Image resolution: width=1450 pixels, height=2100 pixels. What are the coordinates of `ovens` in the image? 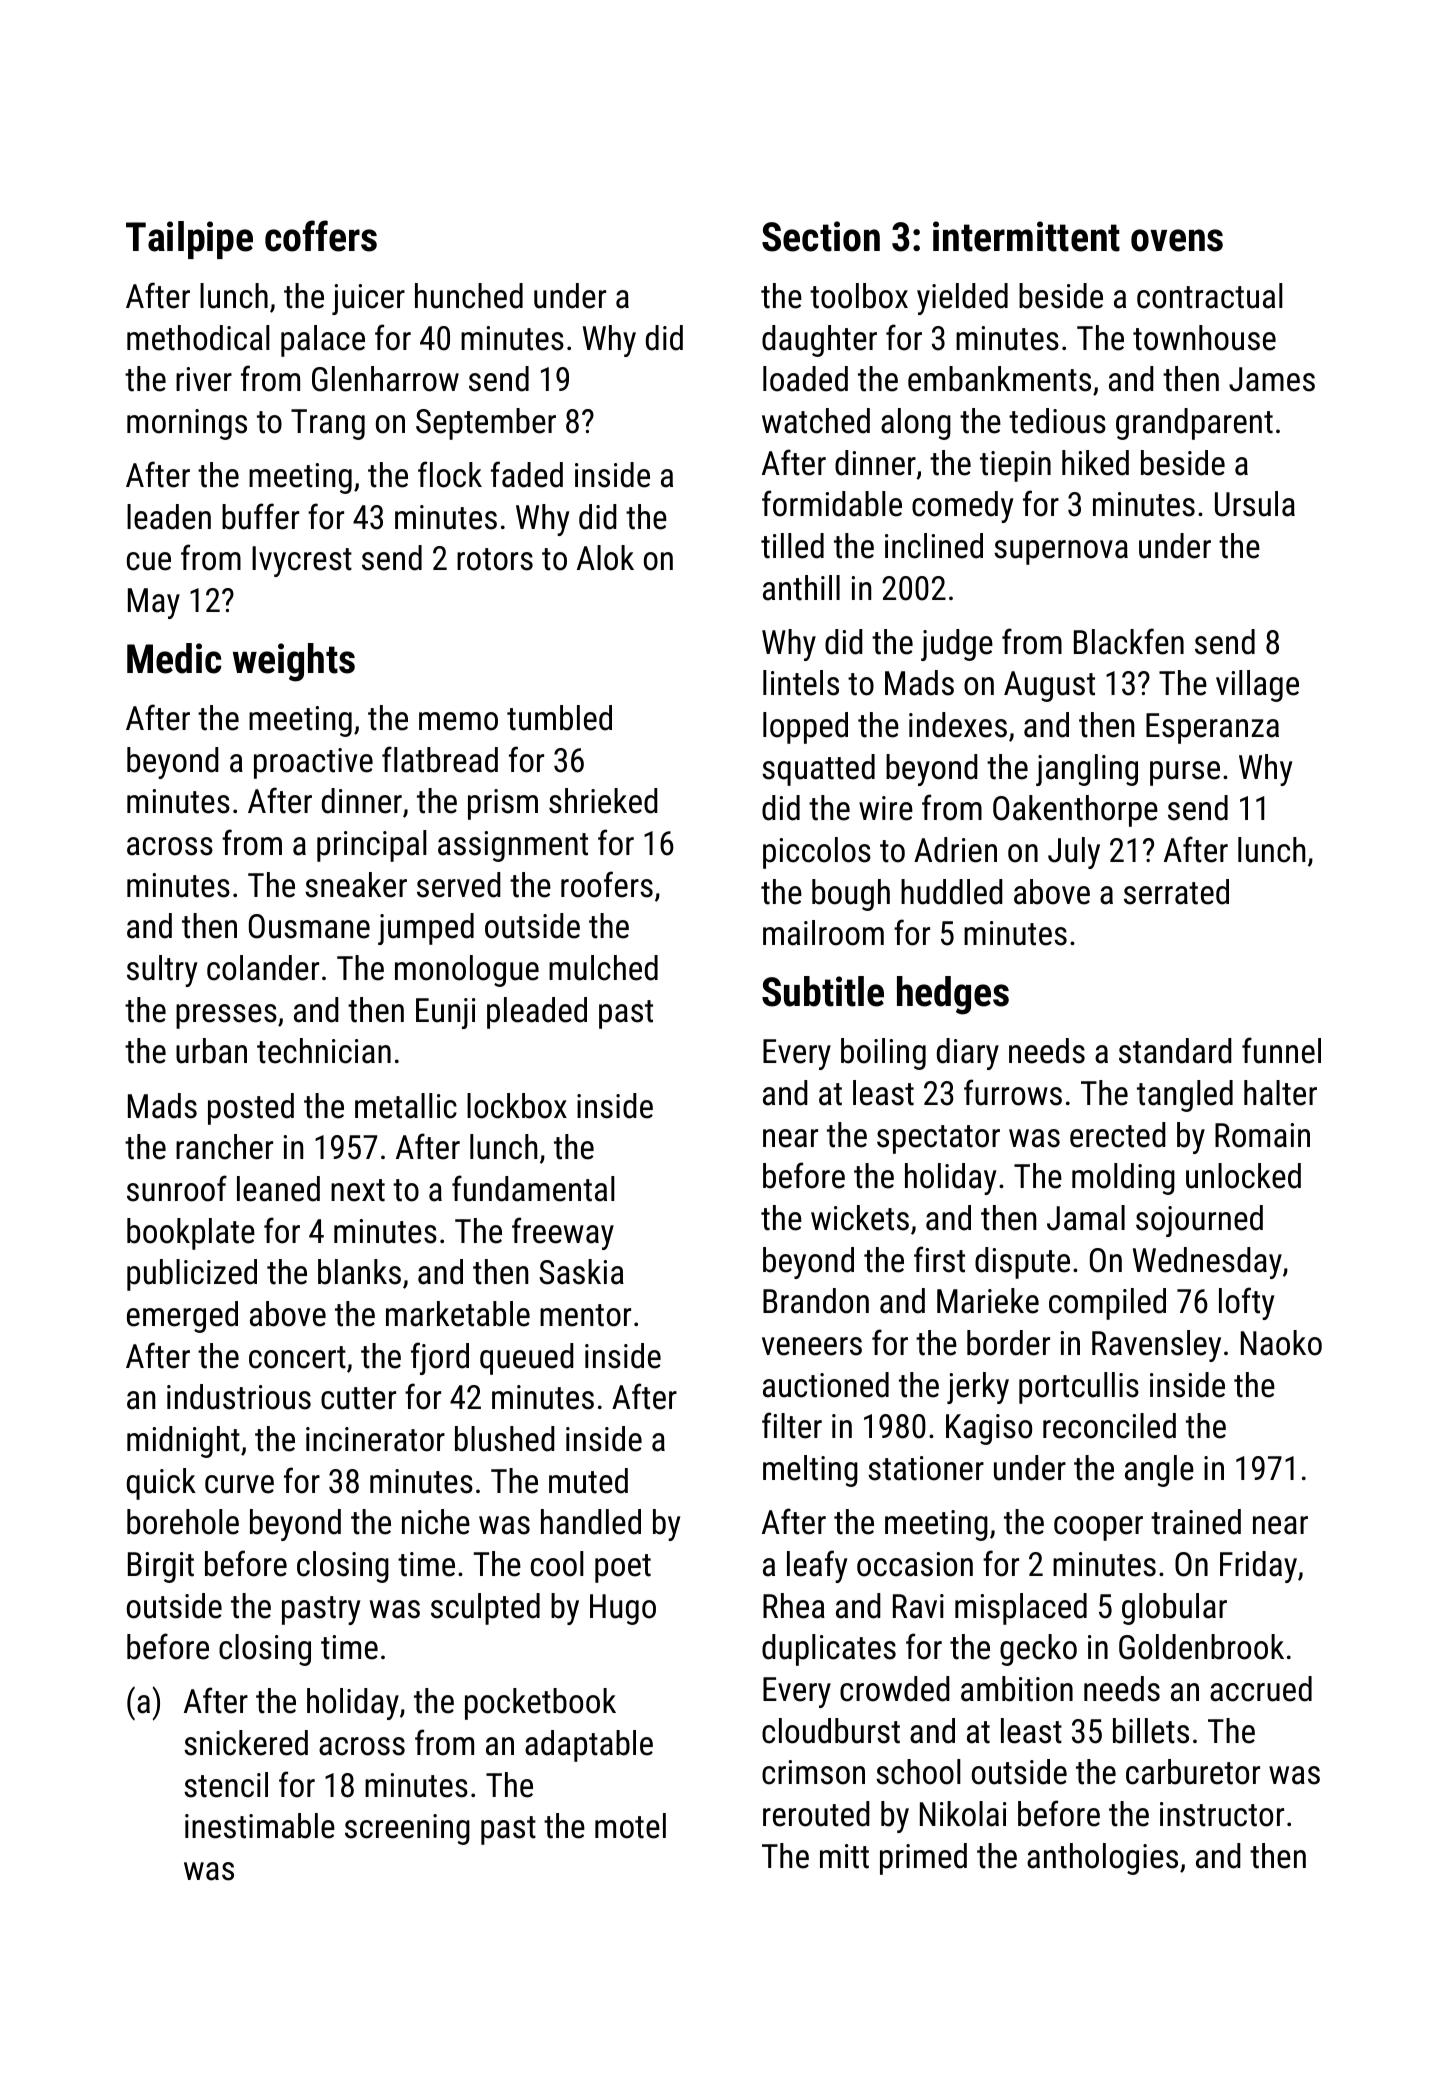 It's located at (1177, 240).
